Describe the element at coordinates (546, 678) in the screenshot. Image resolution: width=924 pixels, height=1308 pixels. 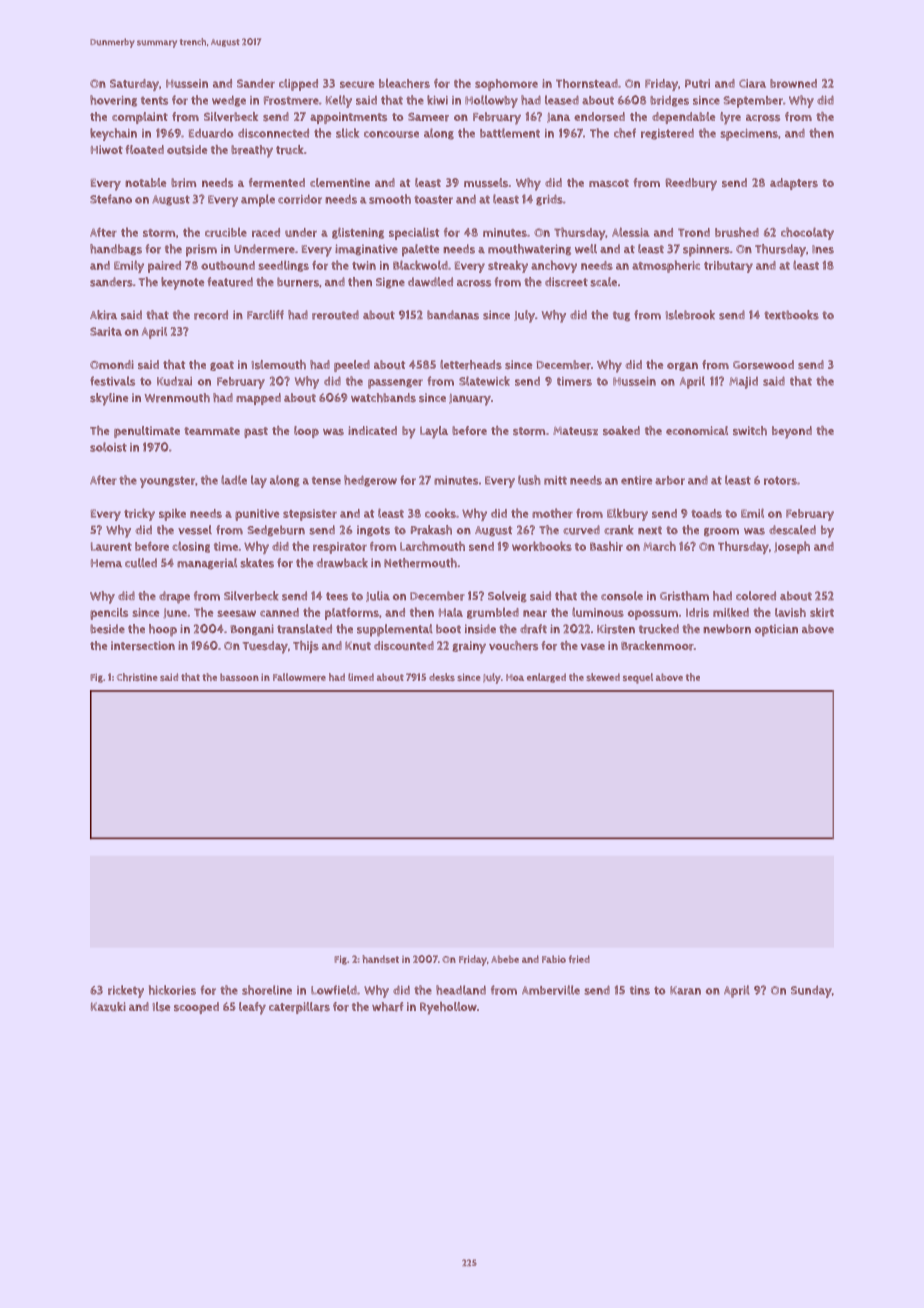
I see `enlarged` at that location.
